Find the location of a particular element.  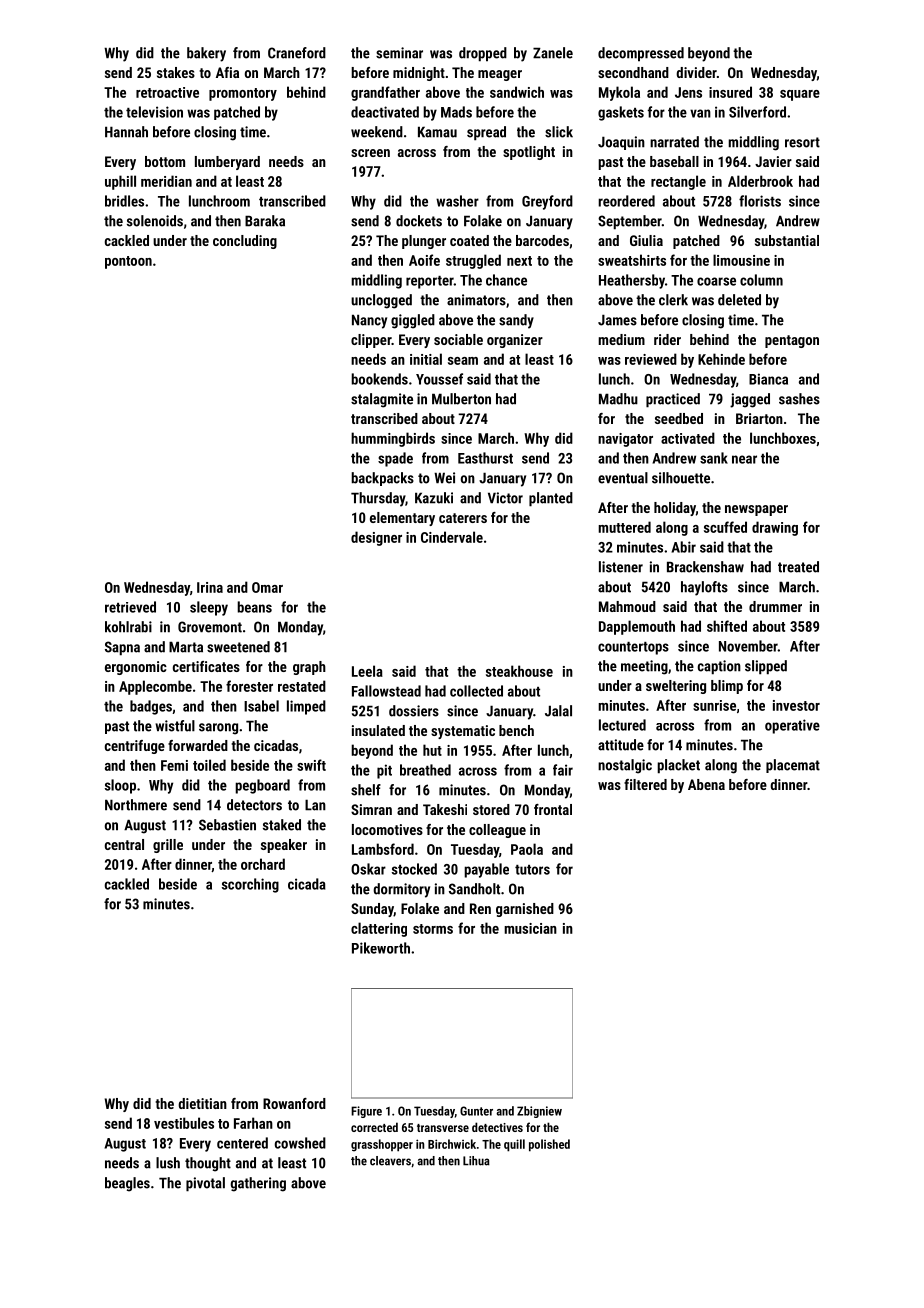

Sandholt is located at coordinates (474, 889).
